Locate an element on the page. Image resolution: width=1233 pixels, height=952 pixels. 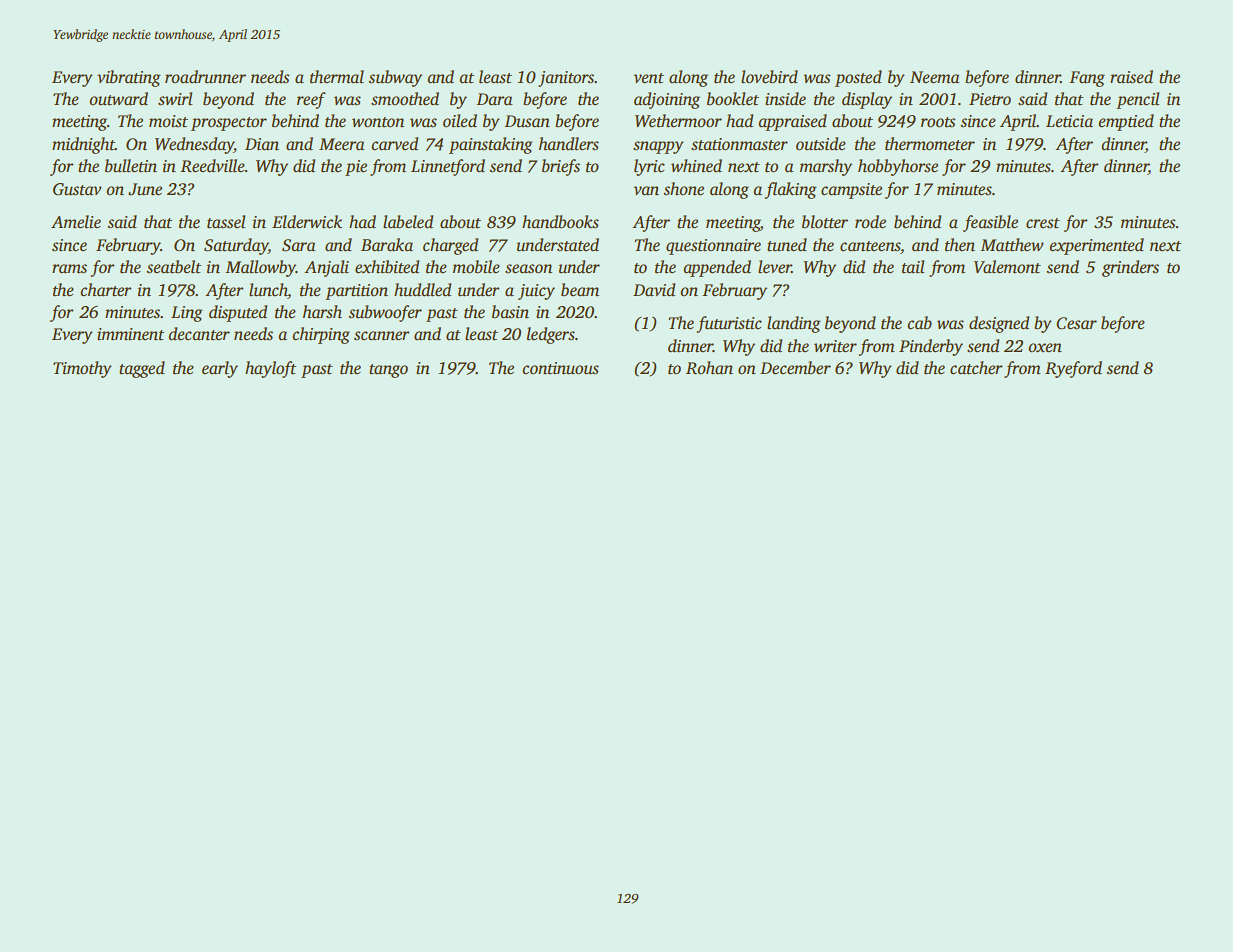
Timothy is located at coordinates (82, 369).
